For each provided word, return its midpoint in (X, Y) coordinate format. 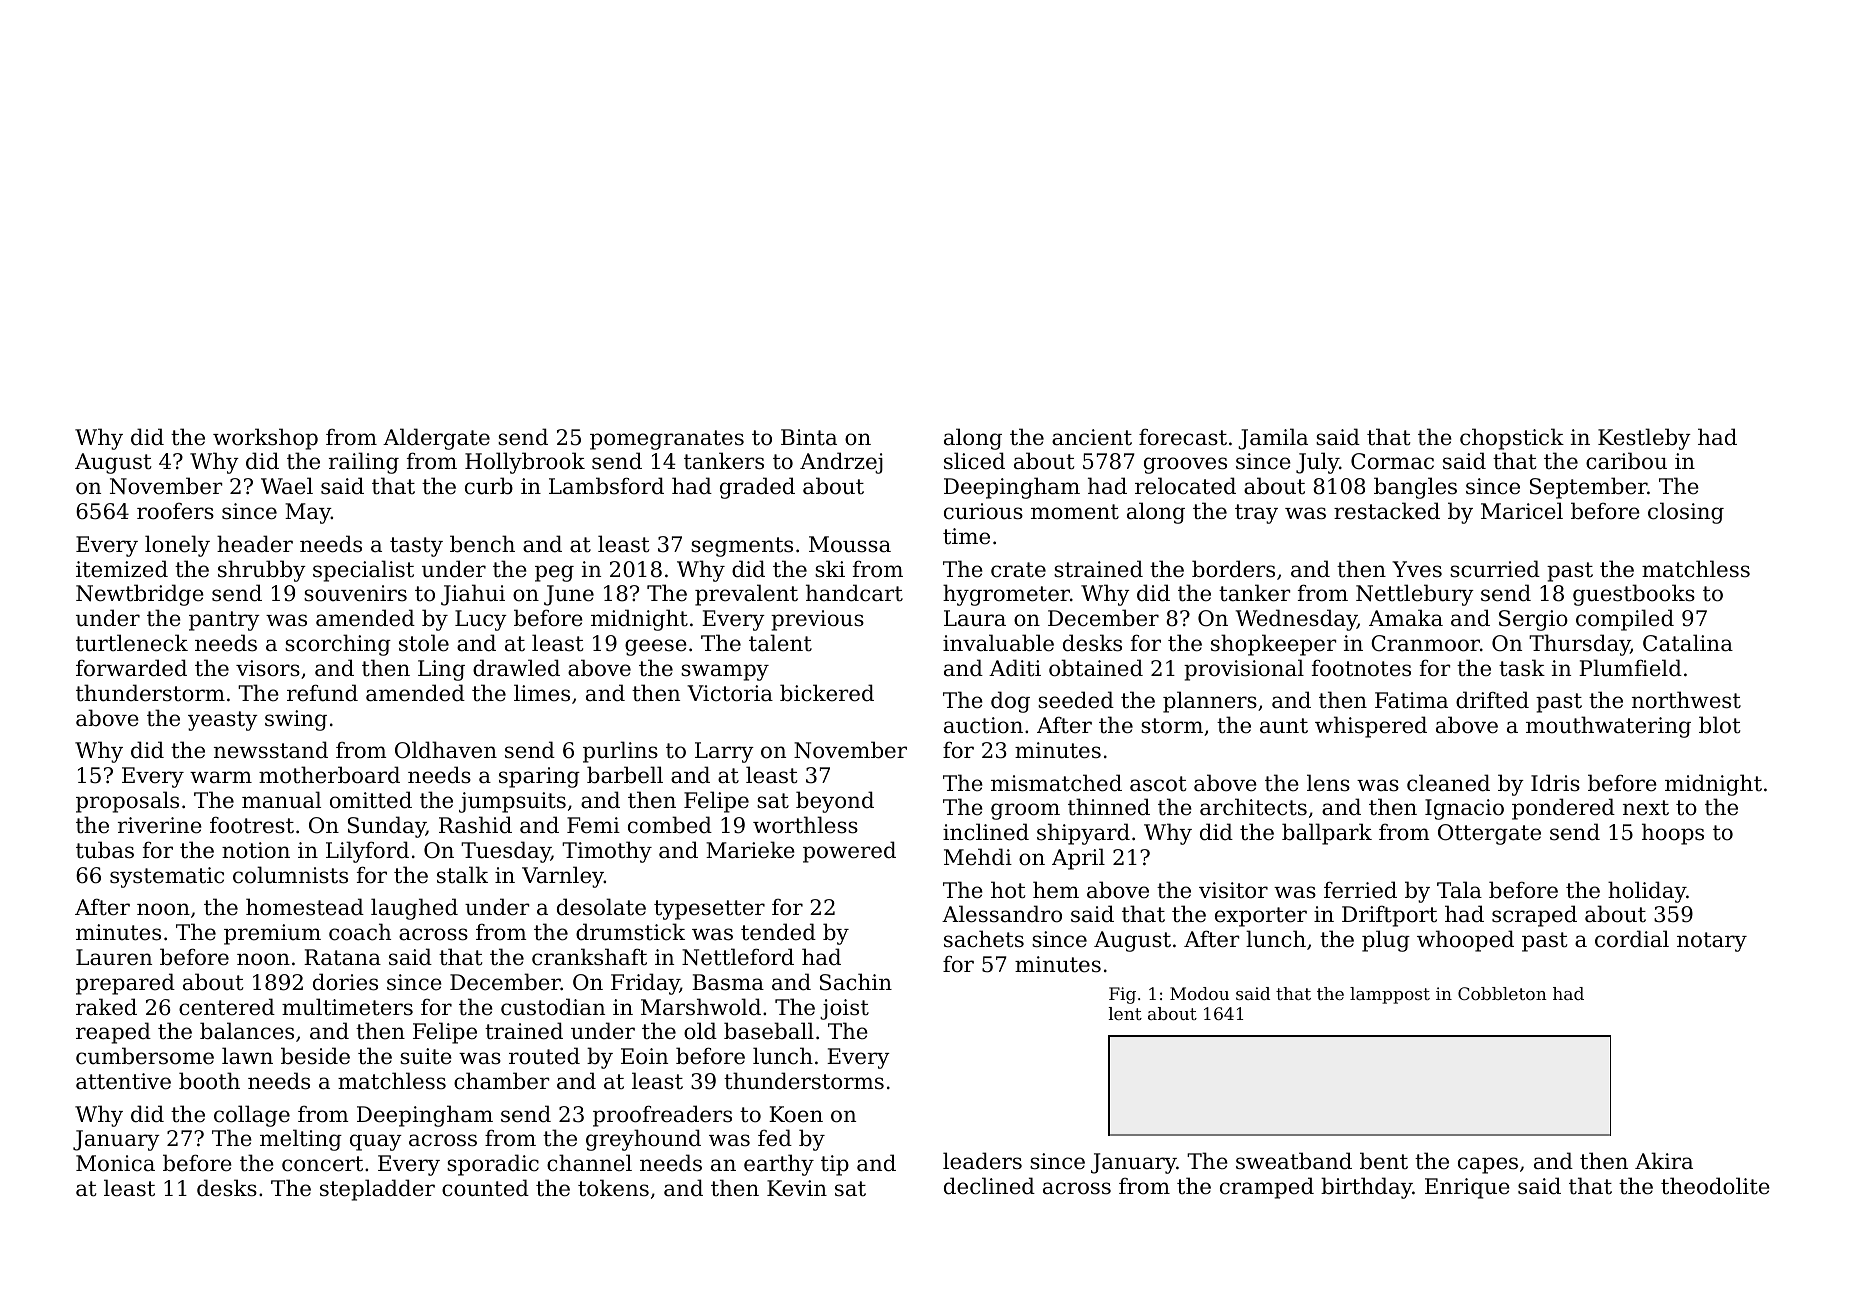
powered (849, 852)
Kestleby (1644, 439)
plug (1386, 941)
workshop (265, 439)
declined (989, 1186)
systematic (167, 877)
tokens (613, 1188)
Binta (809, 437)
